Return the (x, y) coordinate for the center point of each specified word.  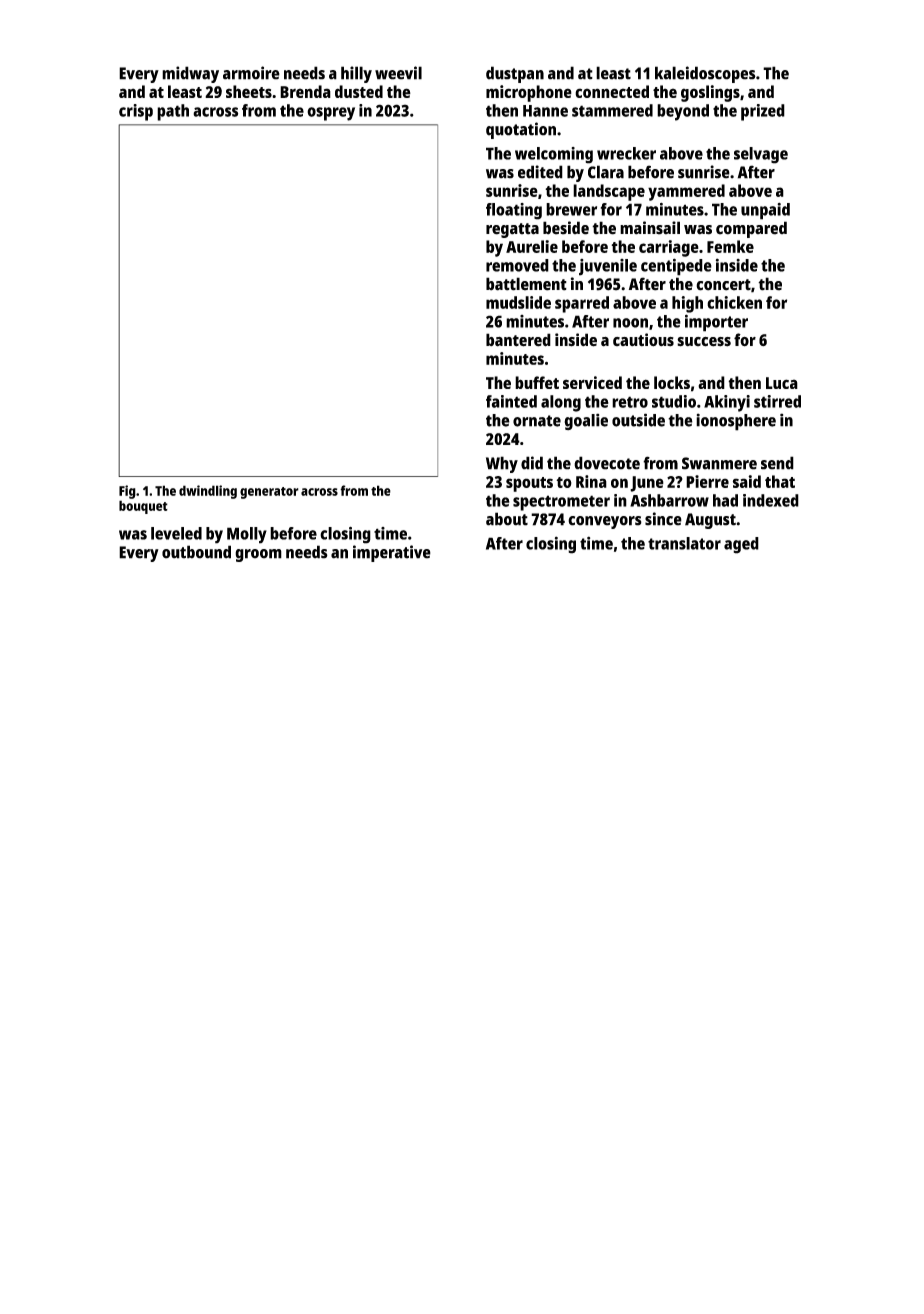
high (687, 304)
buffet (537, 382)
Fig (127, 492)
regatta (512, 230)
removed (517, 265)
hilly (356, 74)
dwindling (208, 492)
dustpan (515, 74)
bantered (518, 340)
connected (612, 91)
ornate (537, 421)
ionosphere (736, 422)
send (777, 463)
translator (684, 543)
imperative (392, 553)
